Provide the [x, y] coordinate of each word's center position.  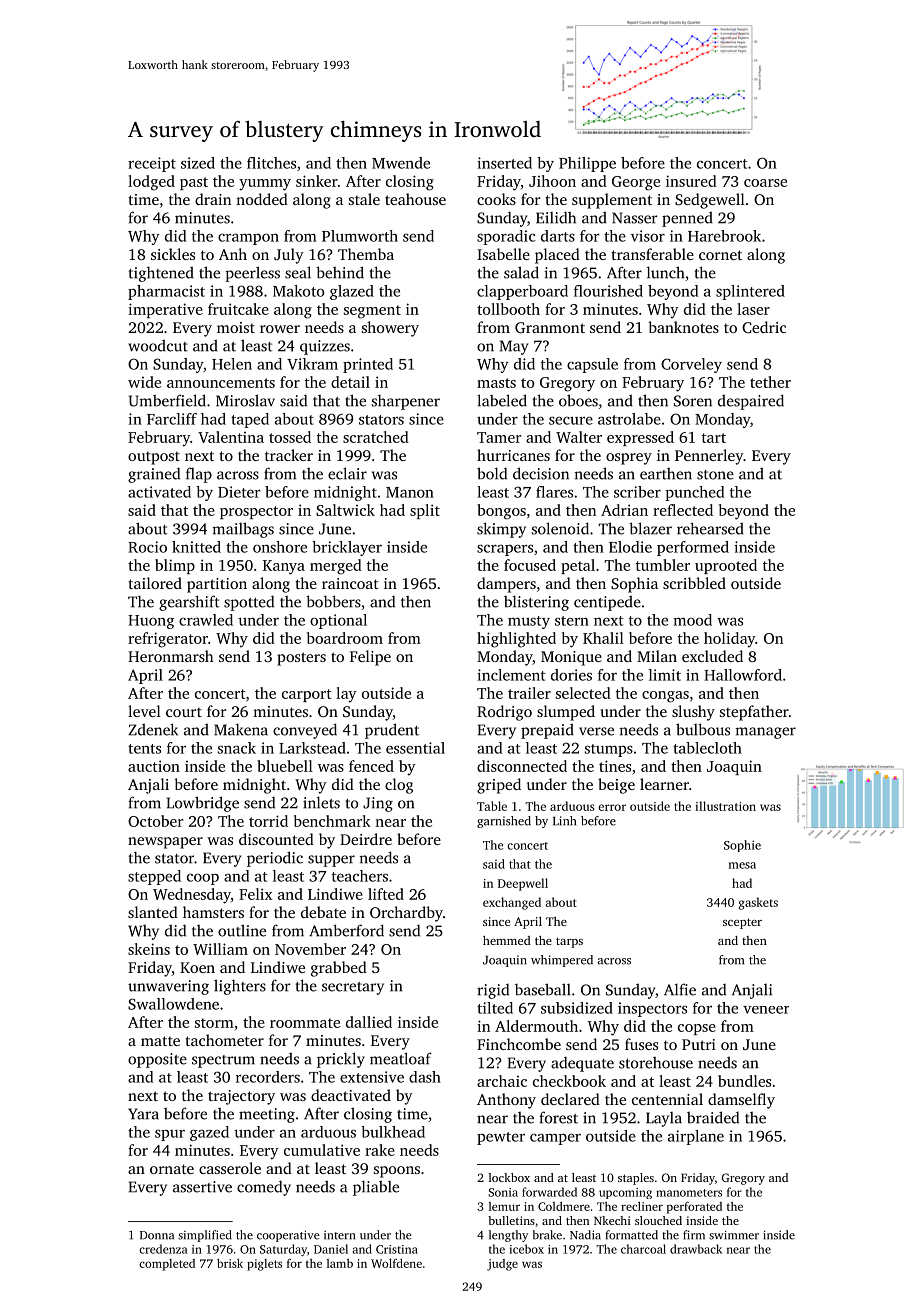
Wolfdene [396, 1263]
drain [213, 199]
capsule [592, 365]
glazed [352, 292]
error [612, 807]
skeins [149, 949]
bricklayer [347, 548]
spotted [249, 603]
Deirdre [366, 839]
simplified [205, 1236]
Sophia [634, 585]
